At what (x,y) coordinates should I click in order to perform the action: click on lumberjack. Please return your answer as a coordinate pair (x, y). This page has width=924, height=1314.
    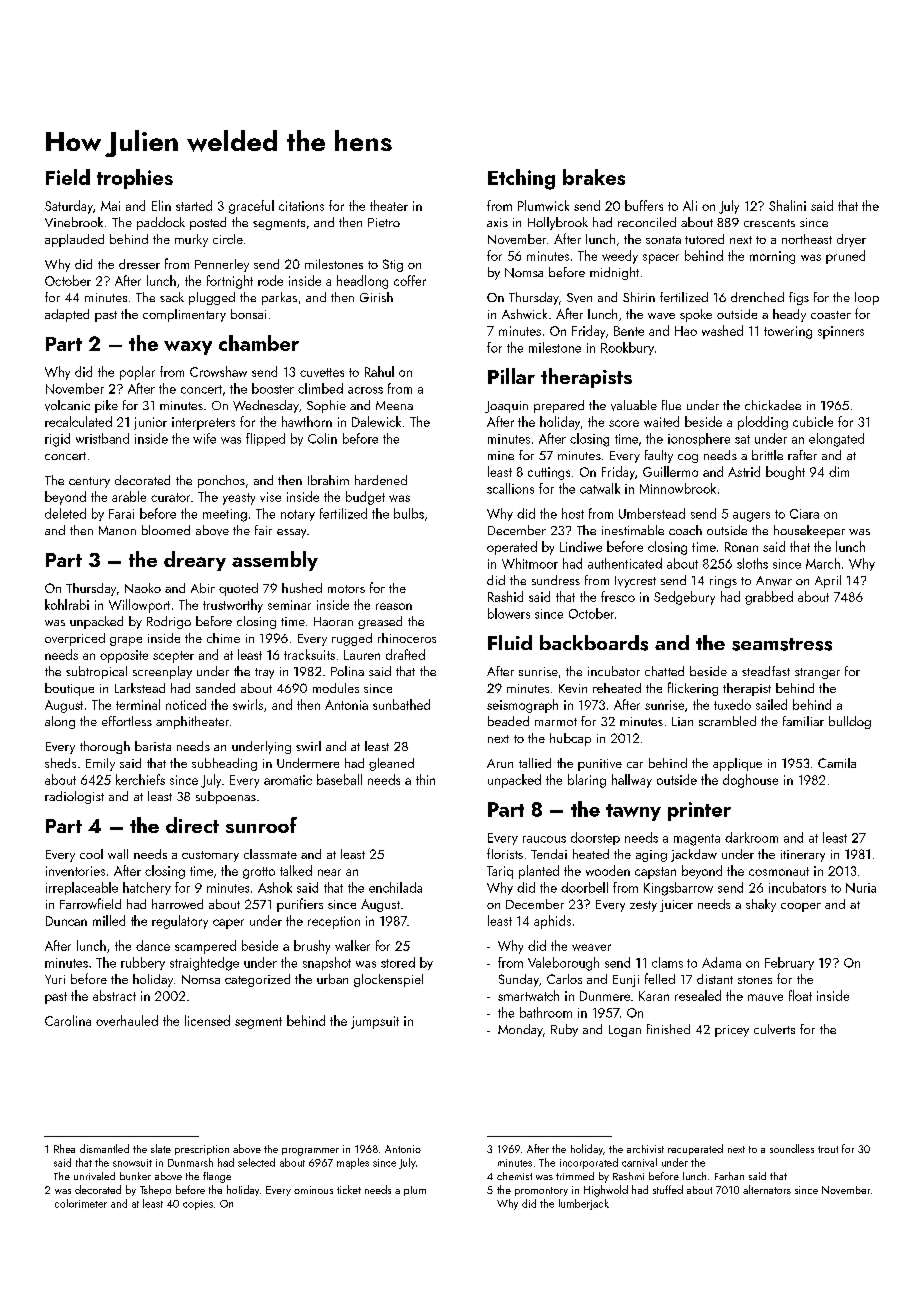
    Looking at the image, I should click on (584, 1204).
